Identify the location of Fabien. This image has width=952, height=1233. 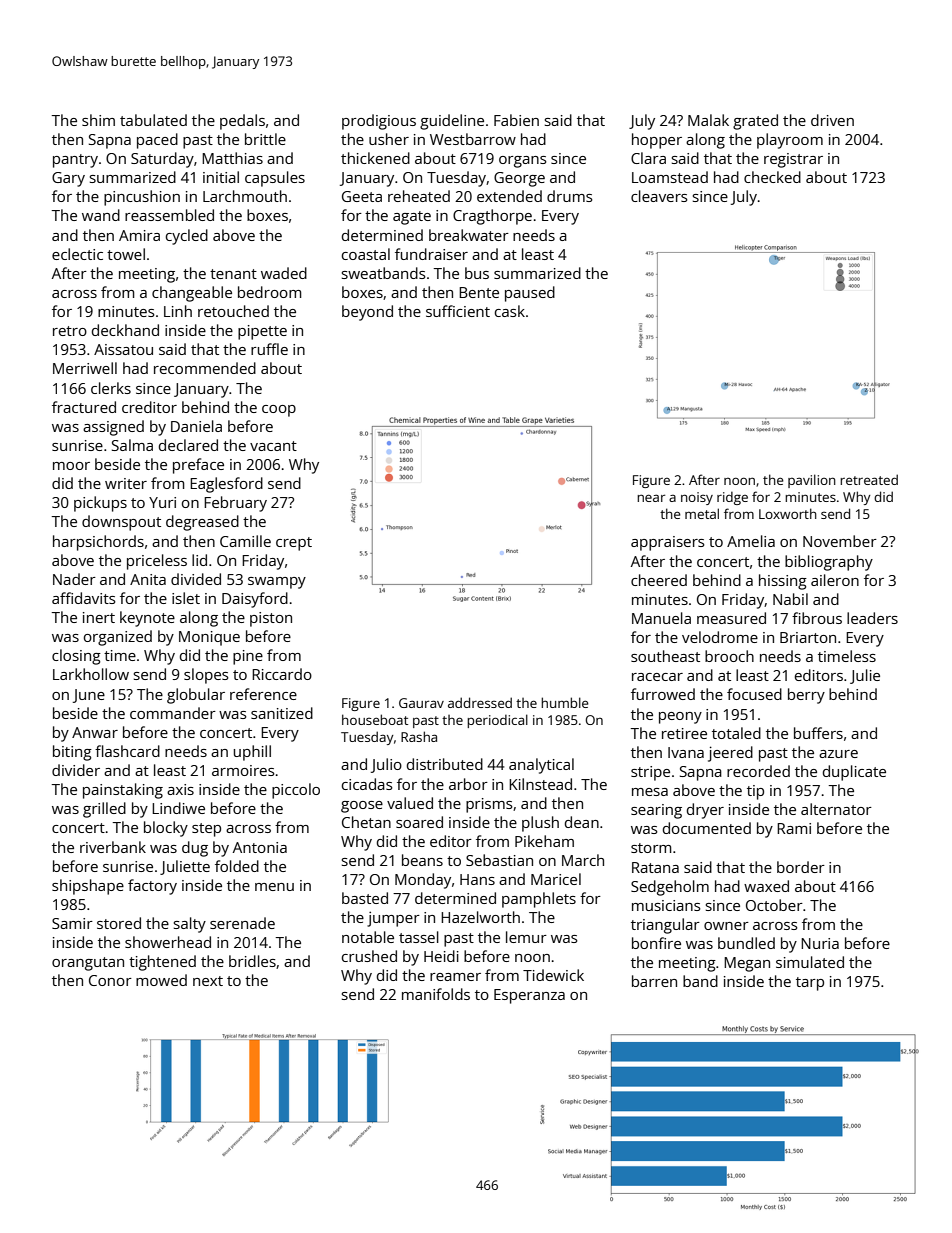
(516, 120).
